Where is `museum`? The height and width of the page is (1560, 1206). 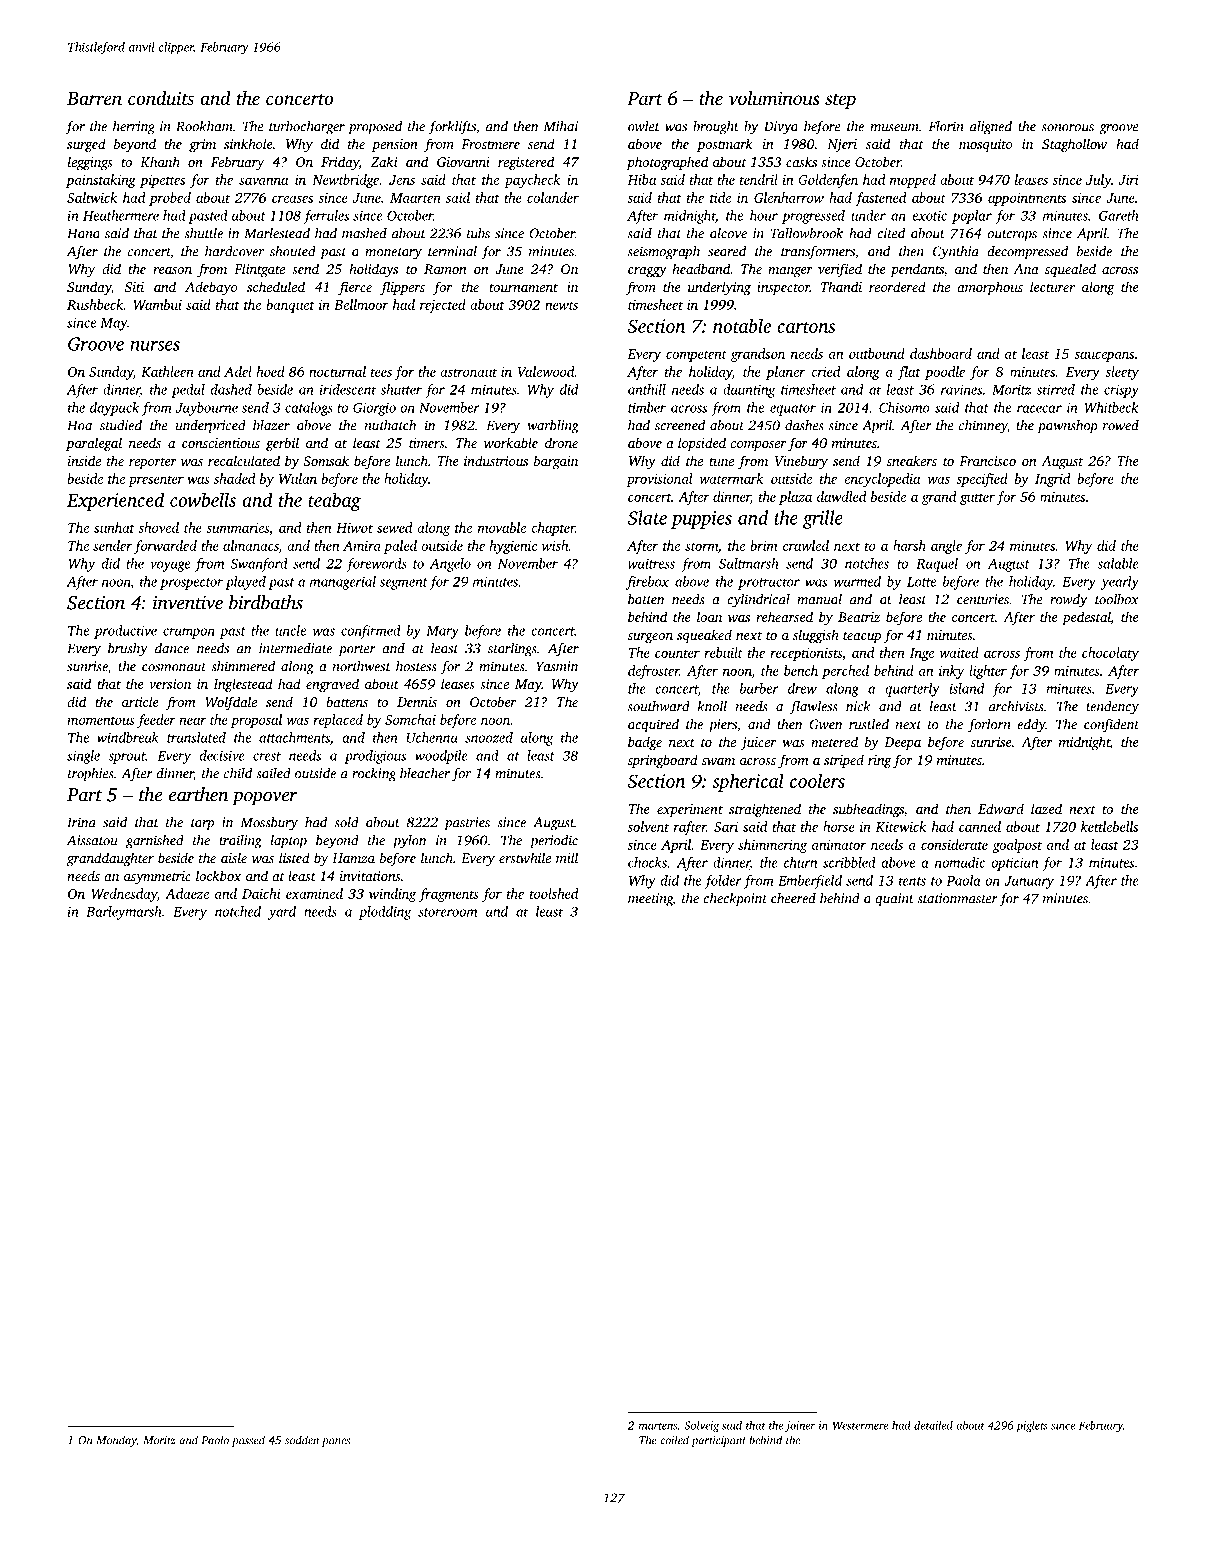
museum is located at coordinates (894, 128).
